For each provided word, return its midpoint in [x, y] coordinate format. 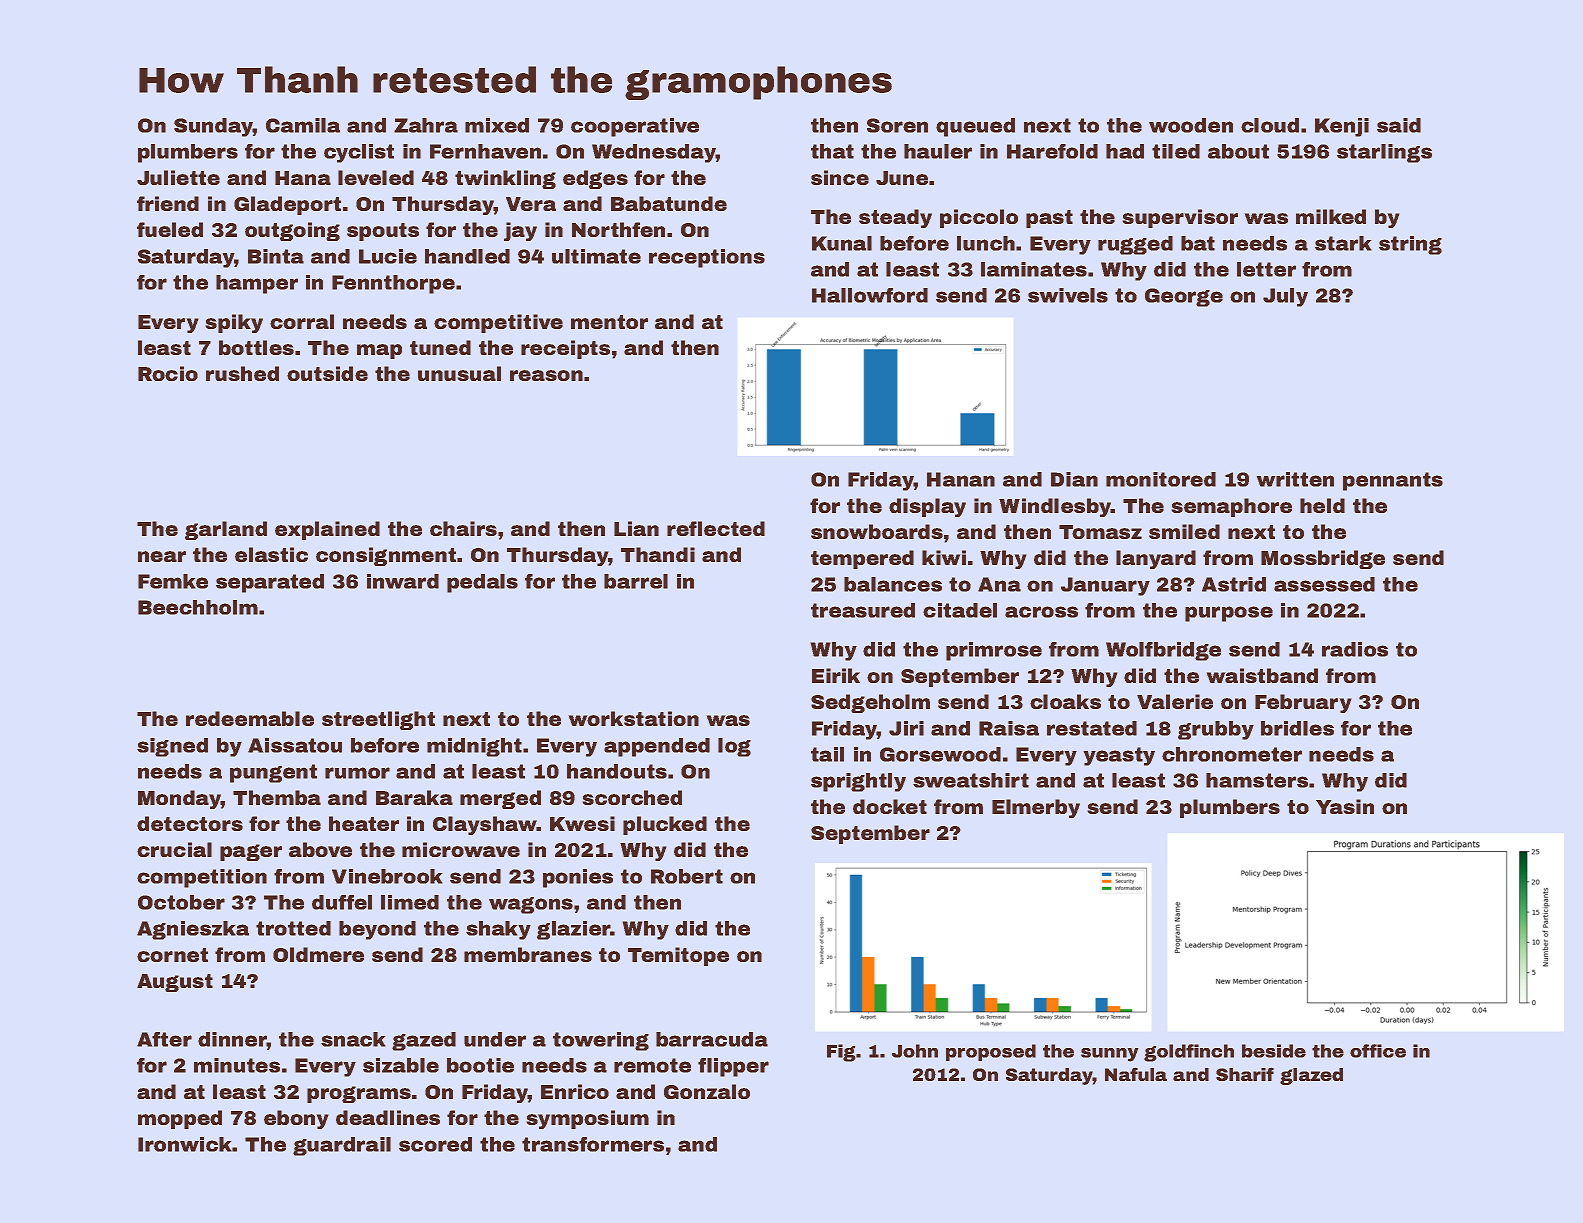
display [927, 507]
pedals [482, 583]
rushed [242, 373]
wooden [1191, 125]
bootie [480, 1065]
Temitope [678, 956]
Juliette [178, 177]
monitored [1161, 479]
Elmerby [1036, 808]
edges [595, 179]
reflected [716, 528]
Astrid [1234, 584]
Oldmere [318, 954]
